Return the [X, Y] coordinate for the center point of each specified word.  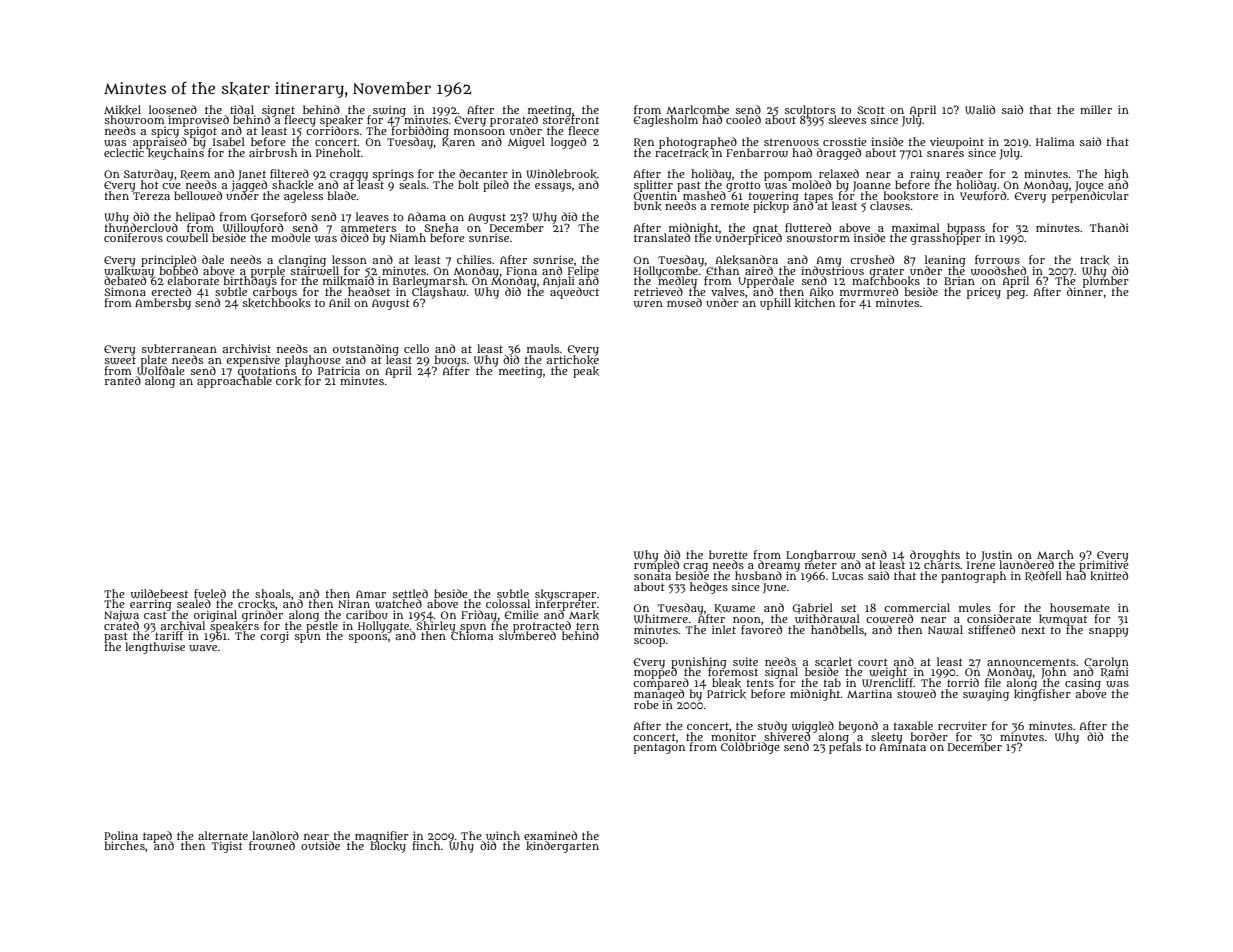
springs [393, 175]
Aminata [903, 747]
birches [125, 845]
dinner [1085, 292]
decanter [483, 173]
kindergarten [562, 847]
